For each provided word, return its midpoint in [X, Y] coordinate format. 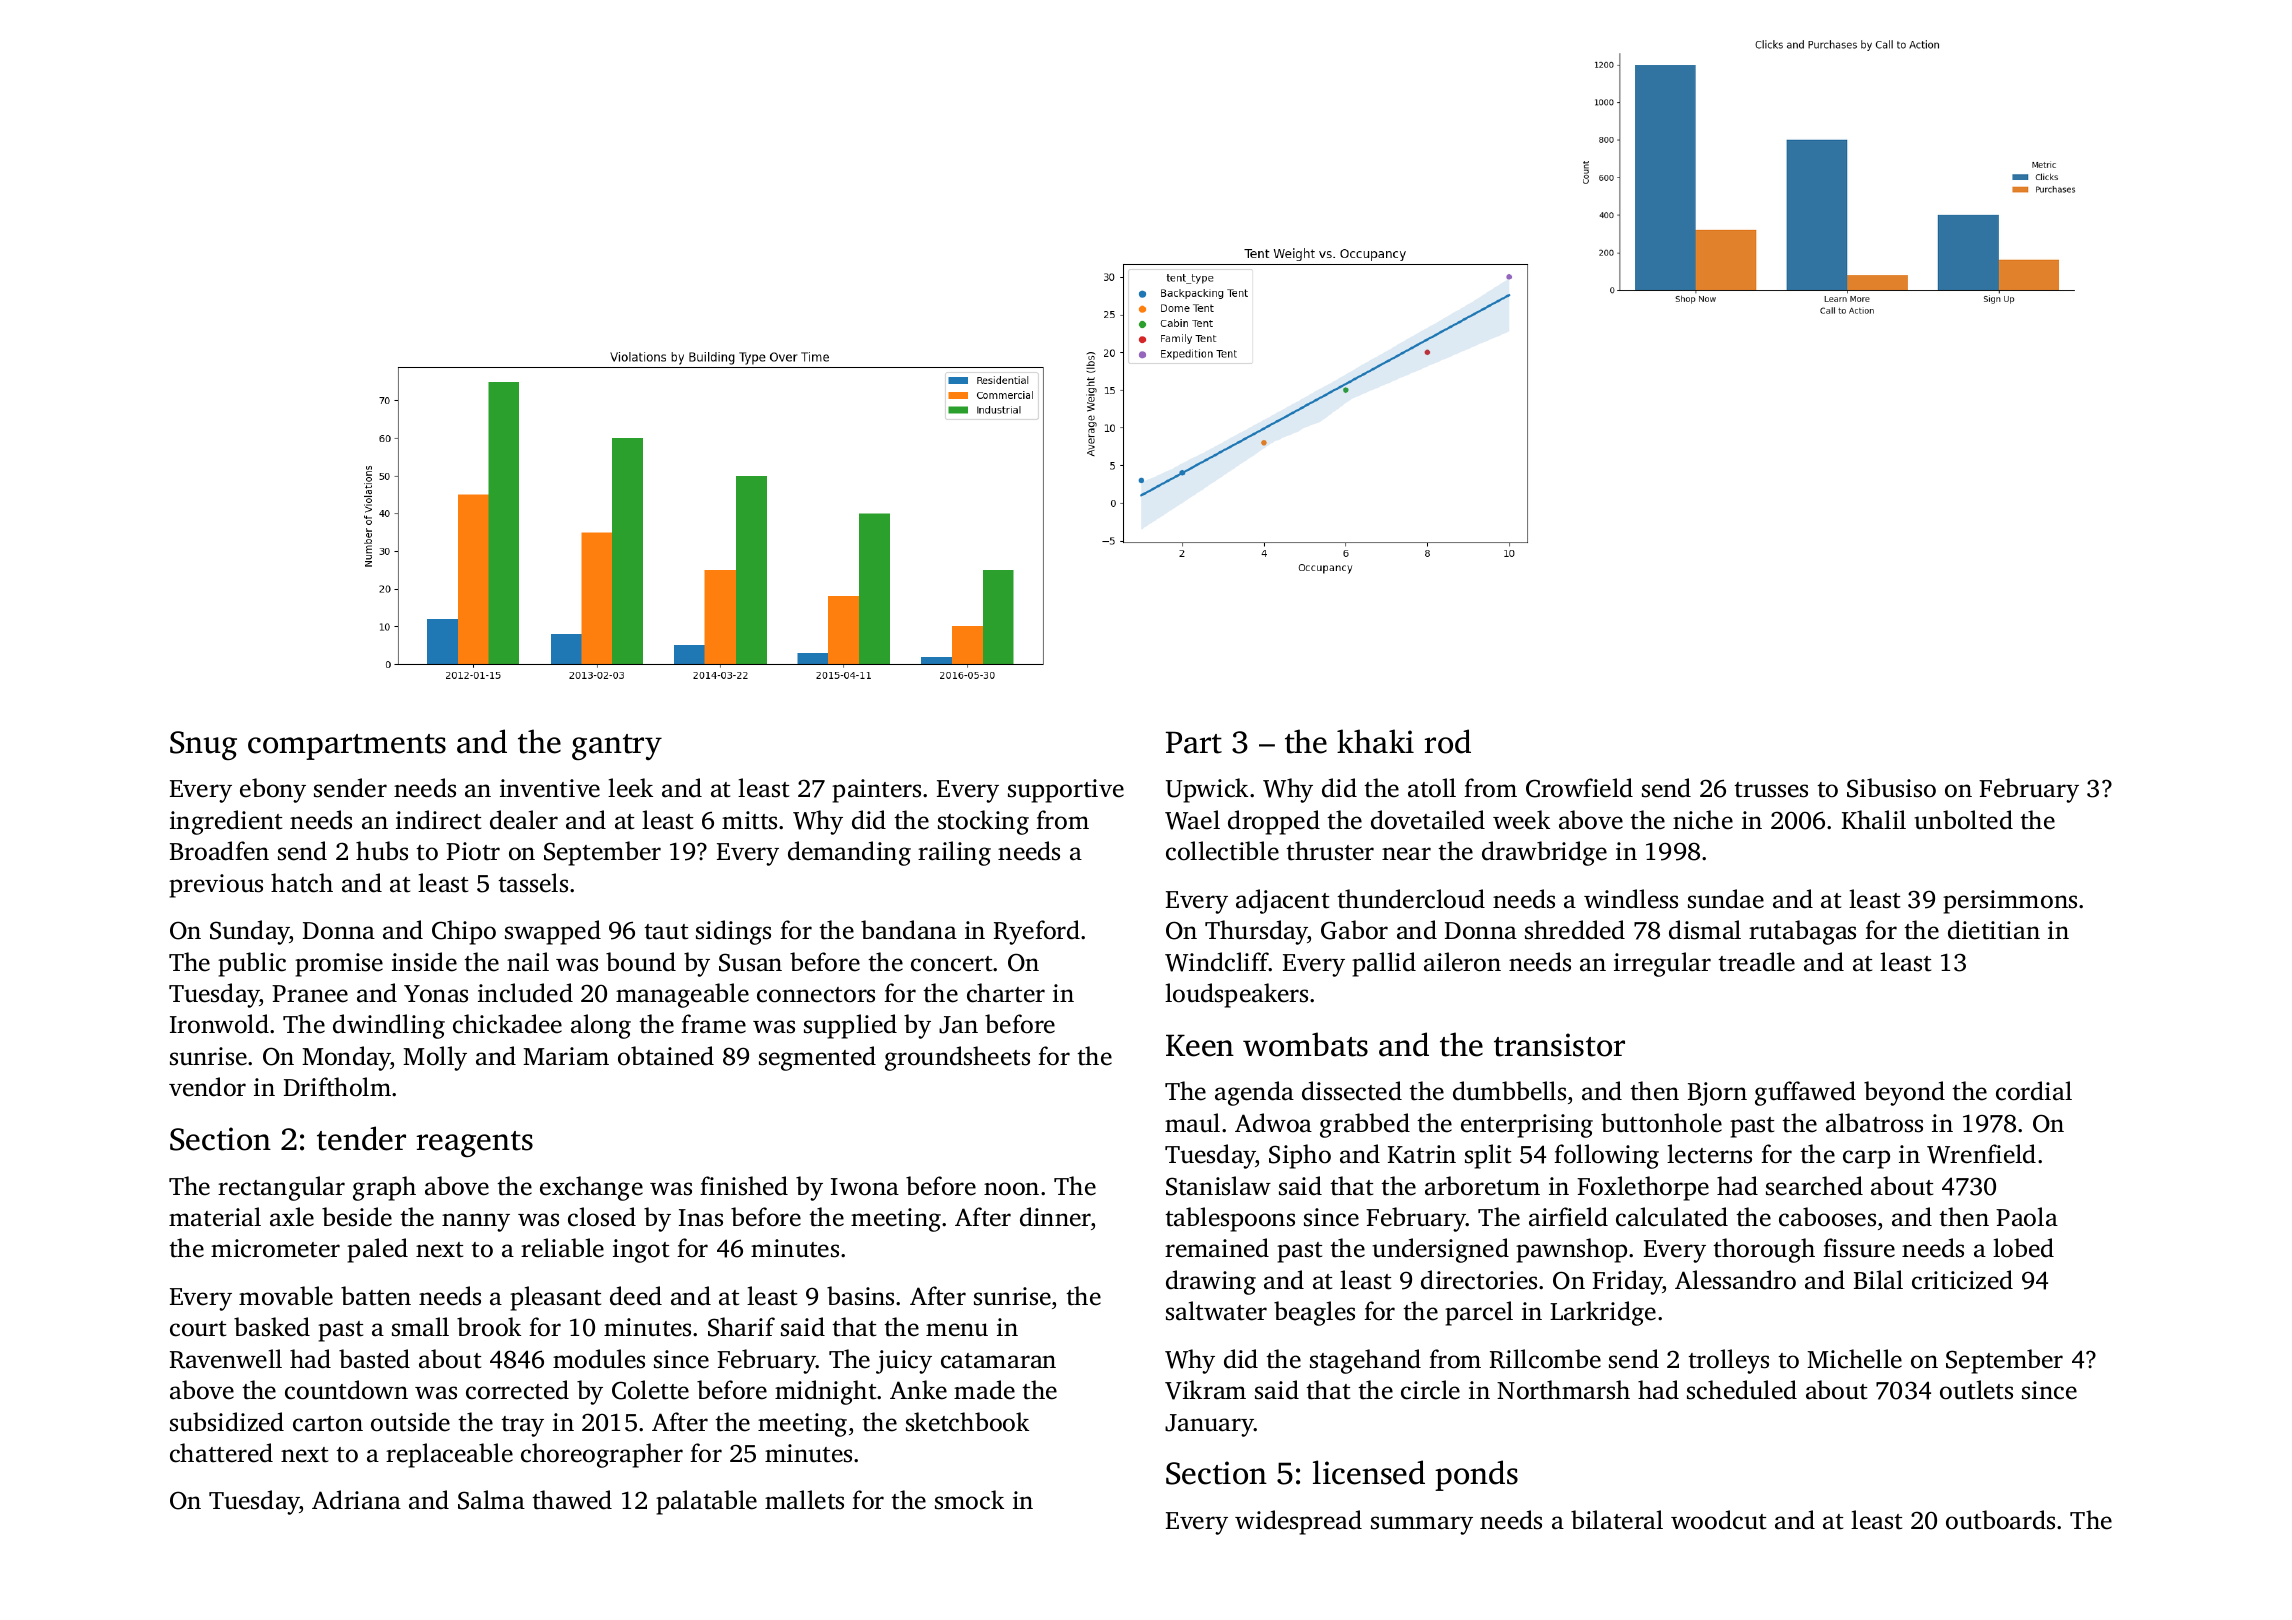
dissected [1352, 1091]
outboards [2000, 1520]
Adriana [356, 1500]
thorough [1764, 1250]
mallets [804, 1500]
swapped [553, 932]
